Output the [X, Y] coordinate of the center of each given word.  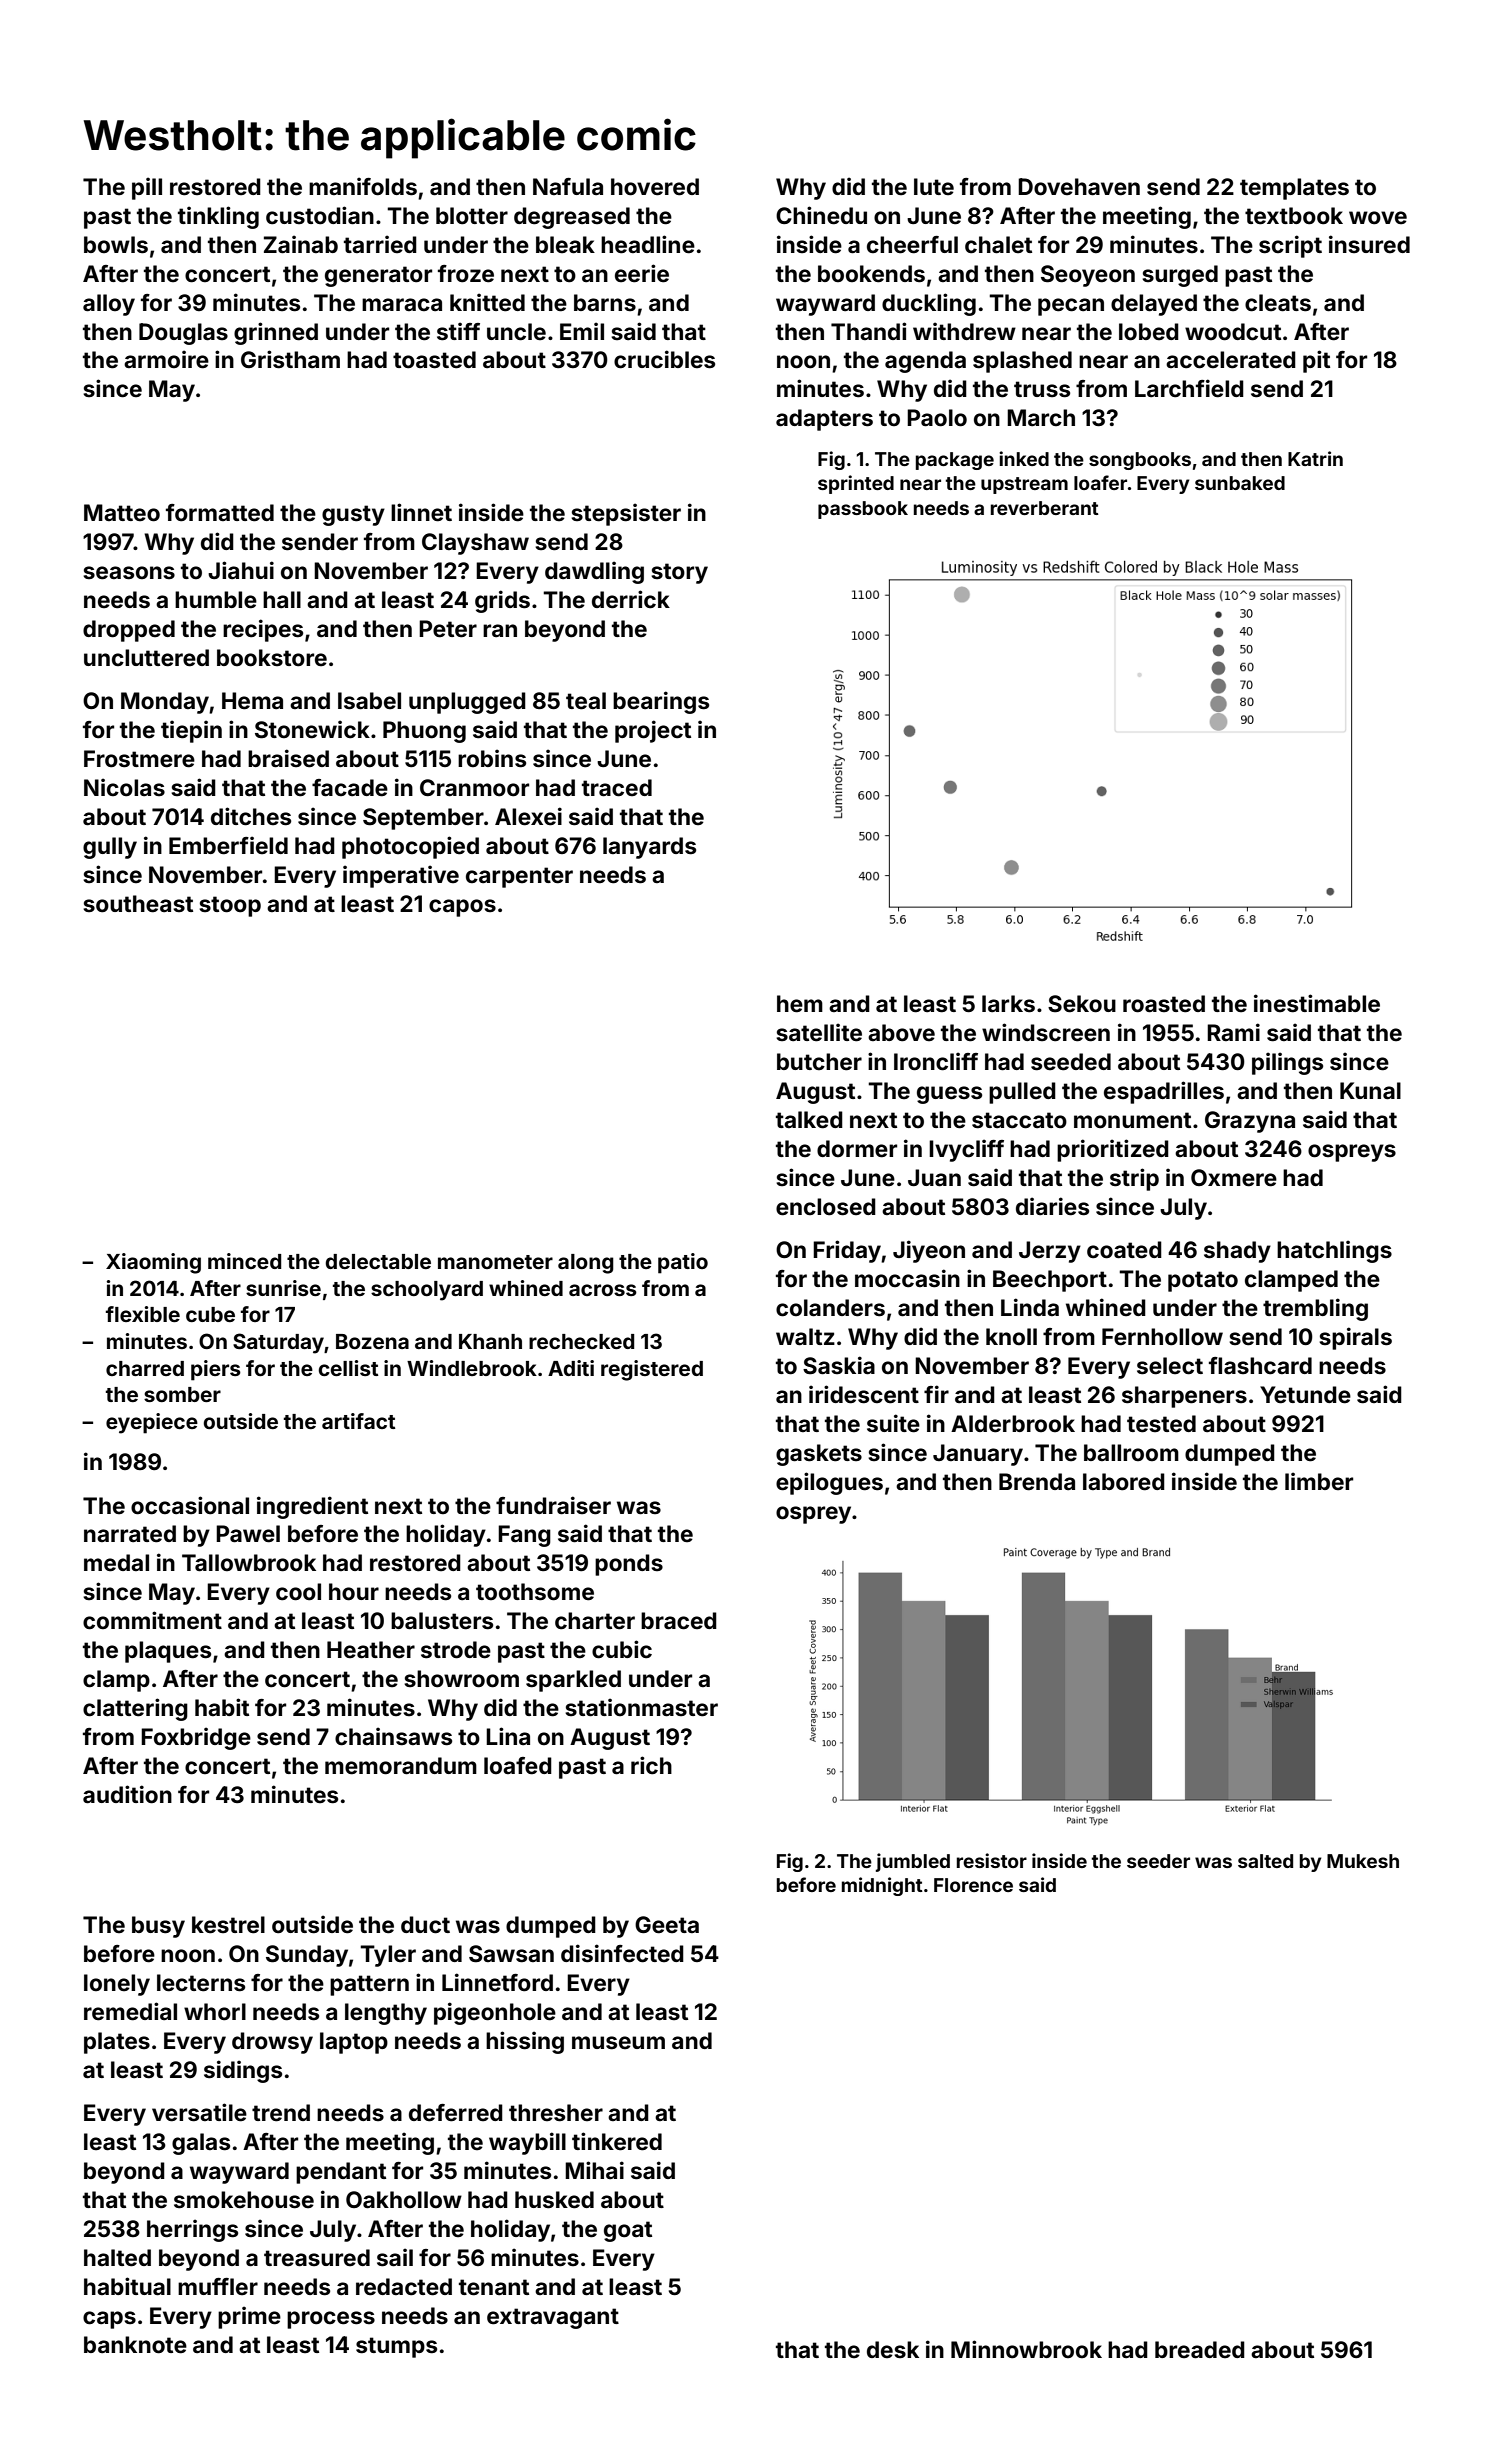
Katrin [1315, 458]
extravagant [553, 2318]
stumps [396, 2347]
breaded [1200, 2350]
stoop [230, 906]
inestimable [1317, 1003]
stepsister [626, 514]
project [653, 731]
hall [282, 599]
